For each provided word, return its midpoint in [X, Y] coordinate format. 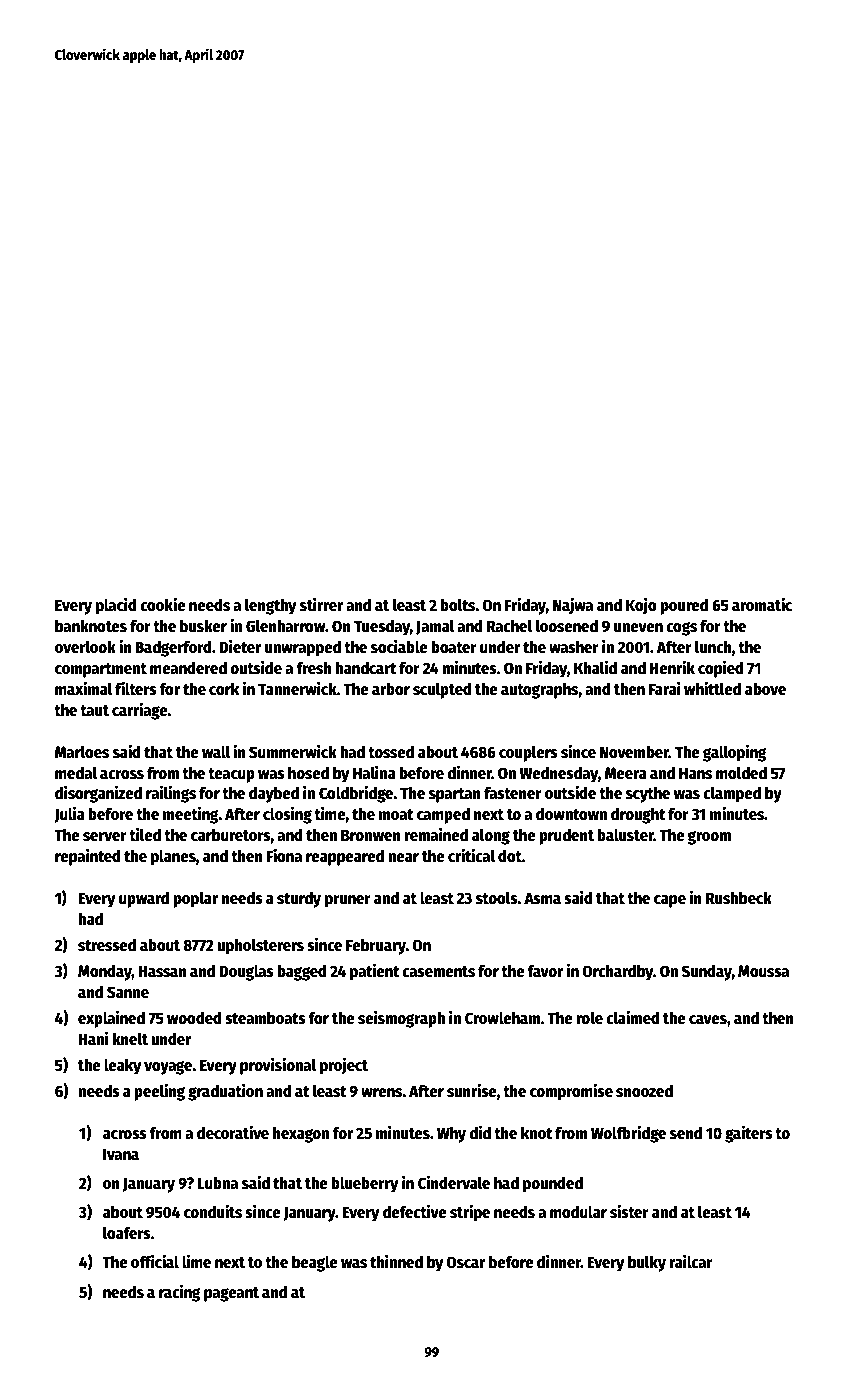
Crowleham [503, 1017]
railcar [691, 1261]
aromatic [762, 605]
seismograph [401, 1019]
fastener [513, 793]
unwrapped [303, 648]
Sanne [128, 992]
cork [224, 689]
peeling [159, 1092]
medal [76, 773]
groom [709, 838]
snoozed [644, 1091]
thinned [396, 1262]
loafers [127, 1233]
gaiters [749, 1134]
